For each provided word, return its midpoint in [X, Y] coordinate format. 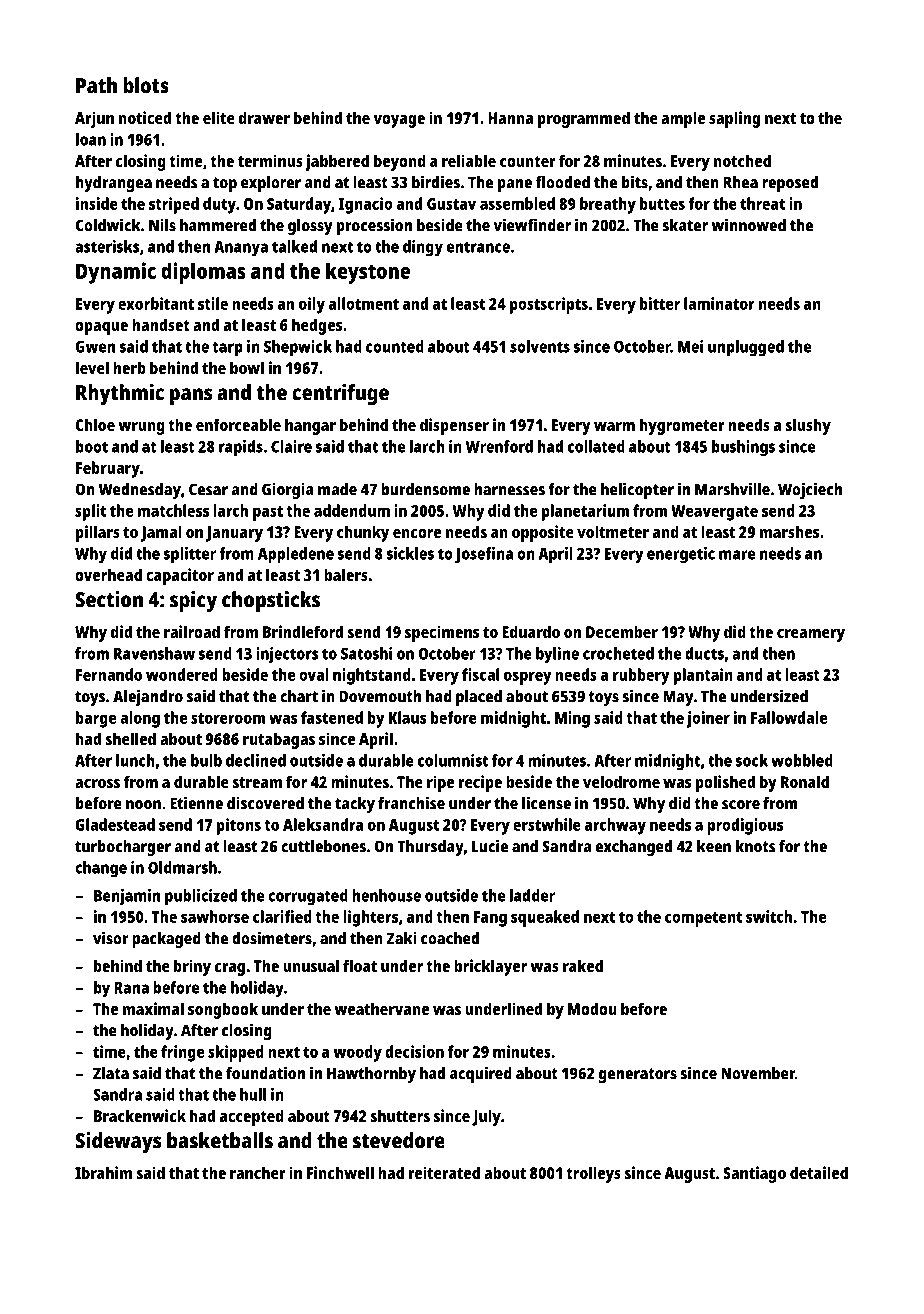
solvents [540, 346]
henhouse [386, 895]
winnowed [749, 225]
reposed [790, 184]
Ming [572, 719]
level [92, 367]
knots [756, 846]
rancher [258, 1172]
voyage [399, 121]
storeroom [228, 718]
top [225, 184]
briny [192, 967]
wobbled [802, 760]
